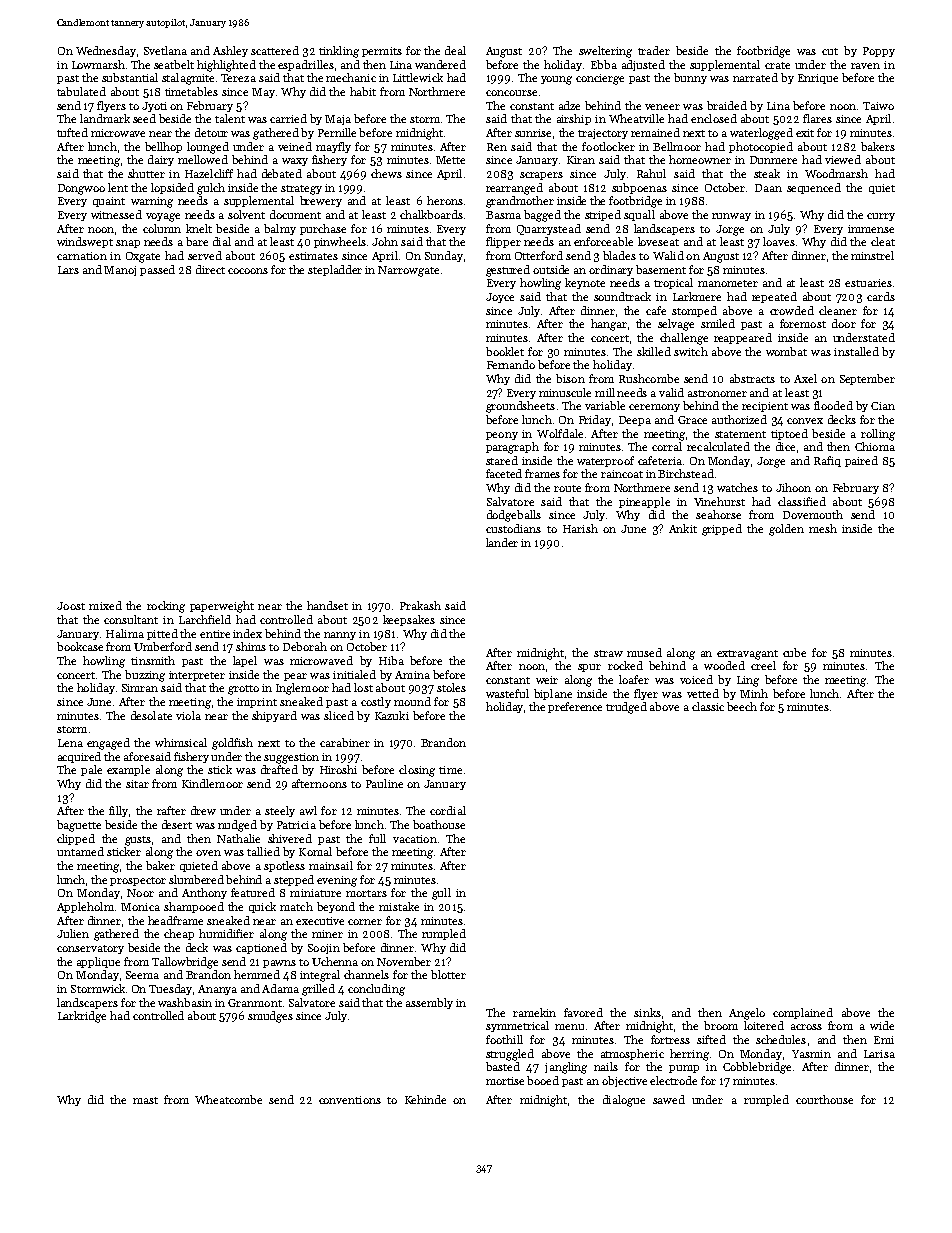 This image has width=952, height=1233. I want to click on Wolfdale, so click(560, 433).
